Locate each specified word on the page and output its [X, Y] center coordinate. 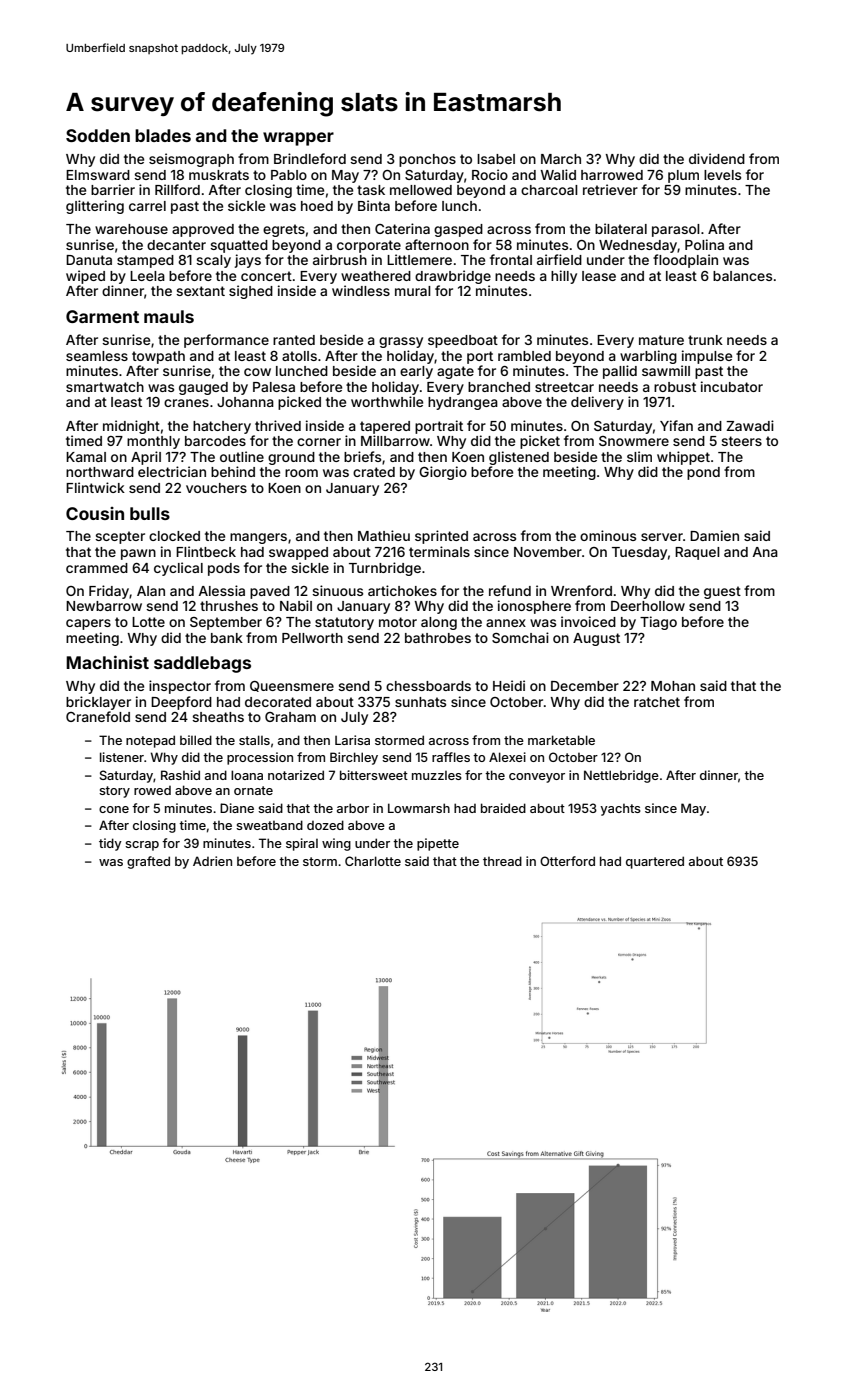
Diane [237, 808]
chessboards [428, 686]
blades [163, 135]
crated [374, 472]
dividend [717, 158]
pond [703, 473]
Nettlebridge [621, 776]
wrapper [298, 139]
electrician [172, 471]
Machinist [107, 662]
